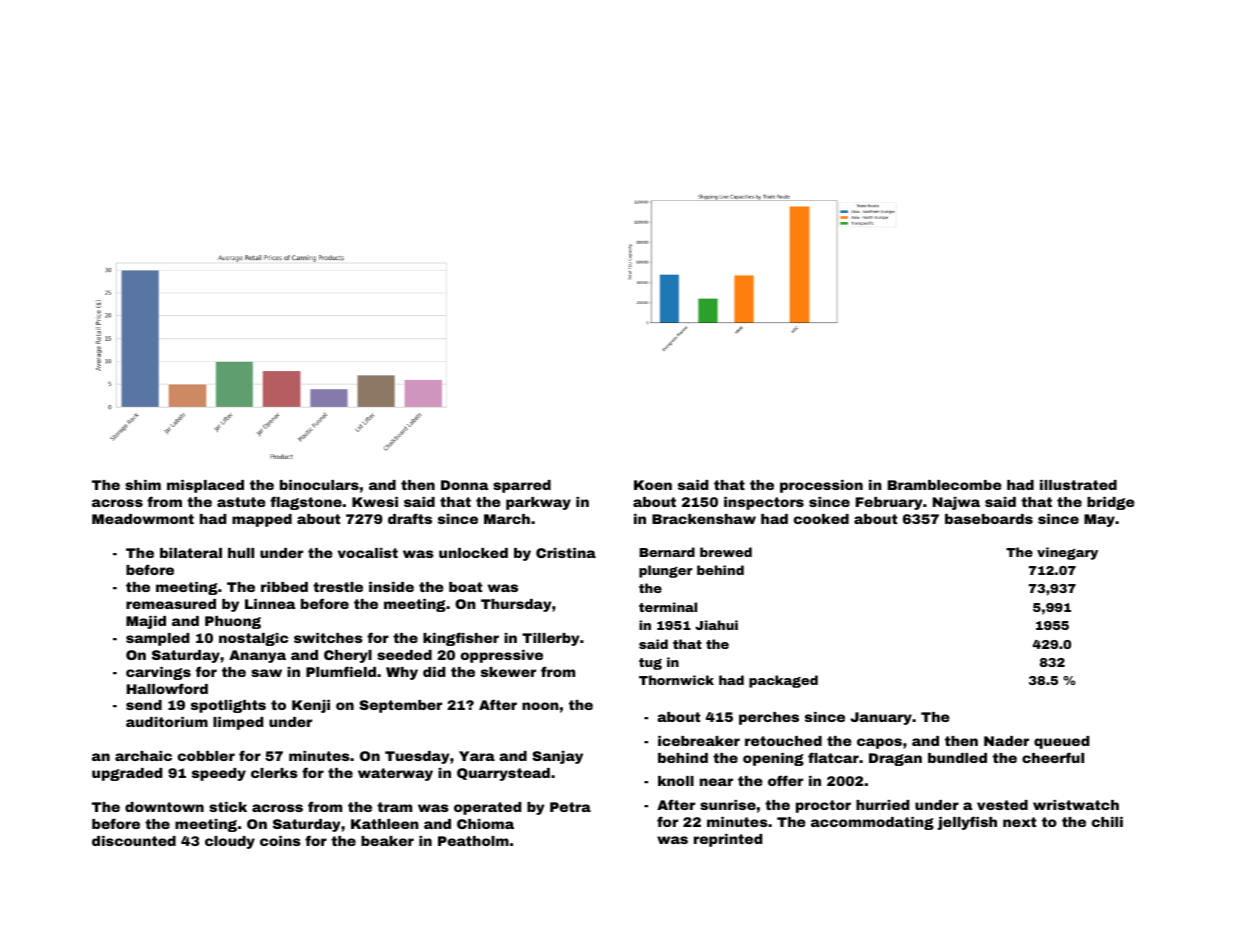 This screenshot has height=952, width=1233. What do you see at coordinates (716, 625) in the screenshot?
I see `Jiahui` at bounding box center [716, 625].
